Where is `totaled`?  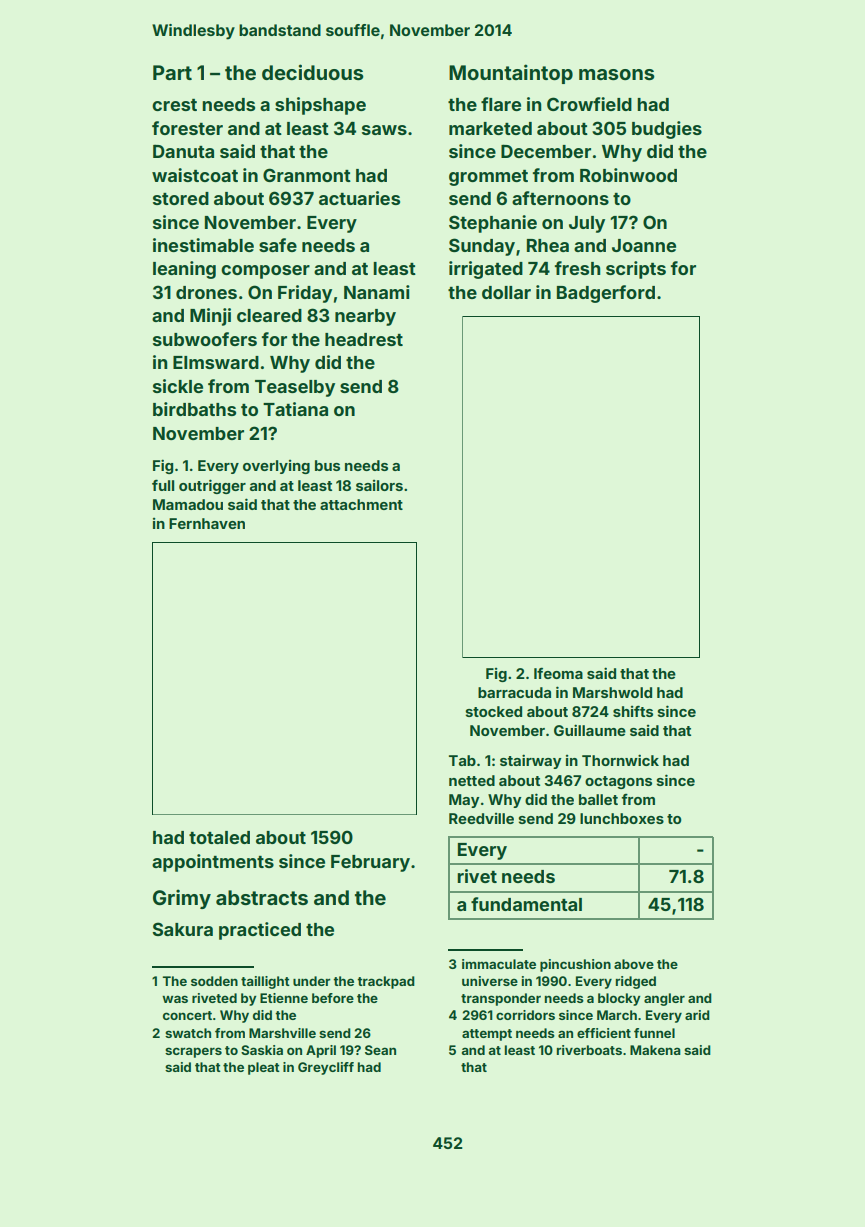 totaled is located at coordinates (219, 837).
